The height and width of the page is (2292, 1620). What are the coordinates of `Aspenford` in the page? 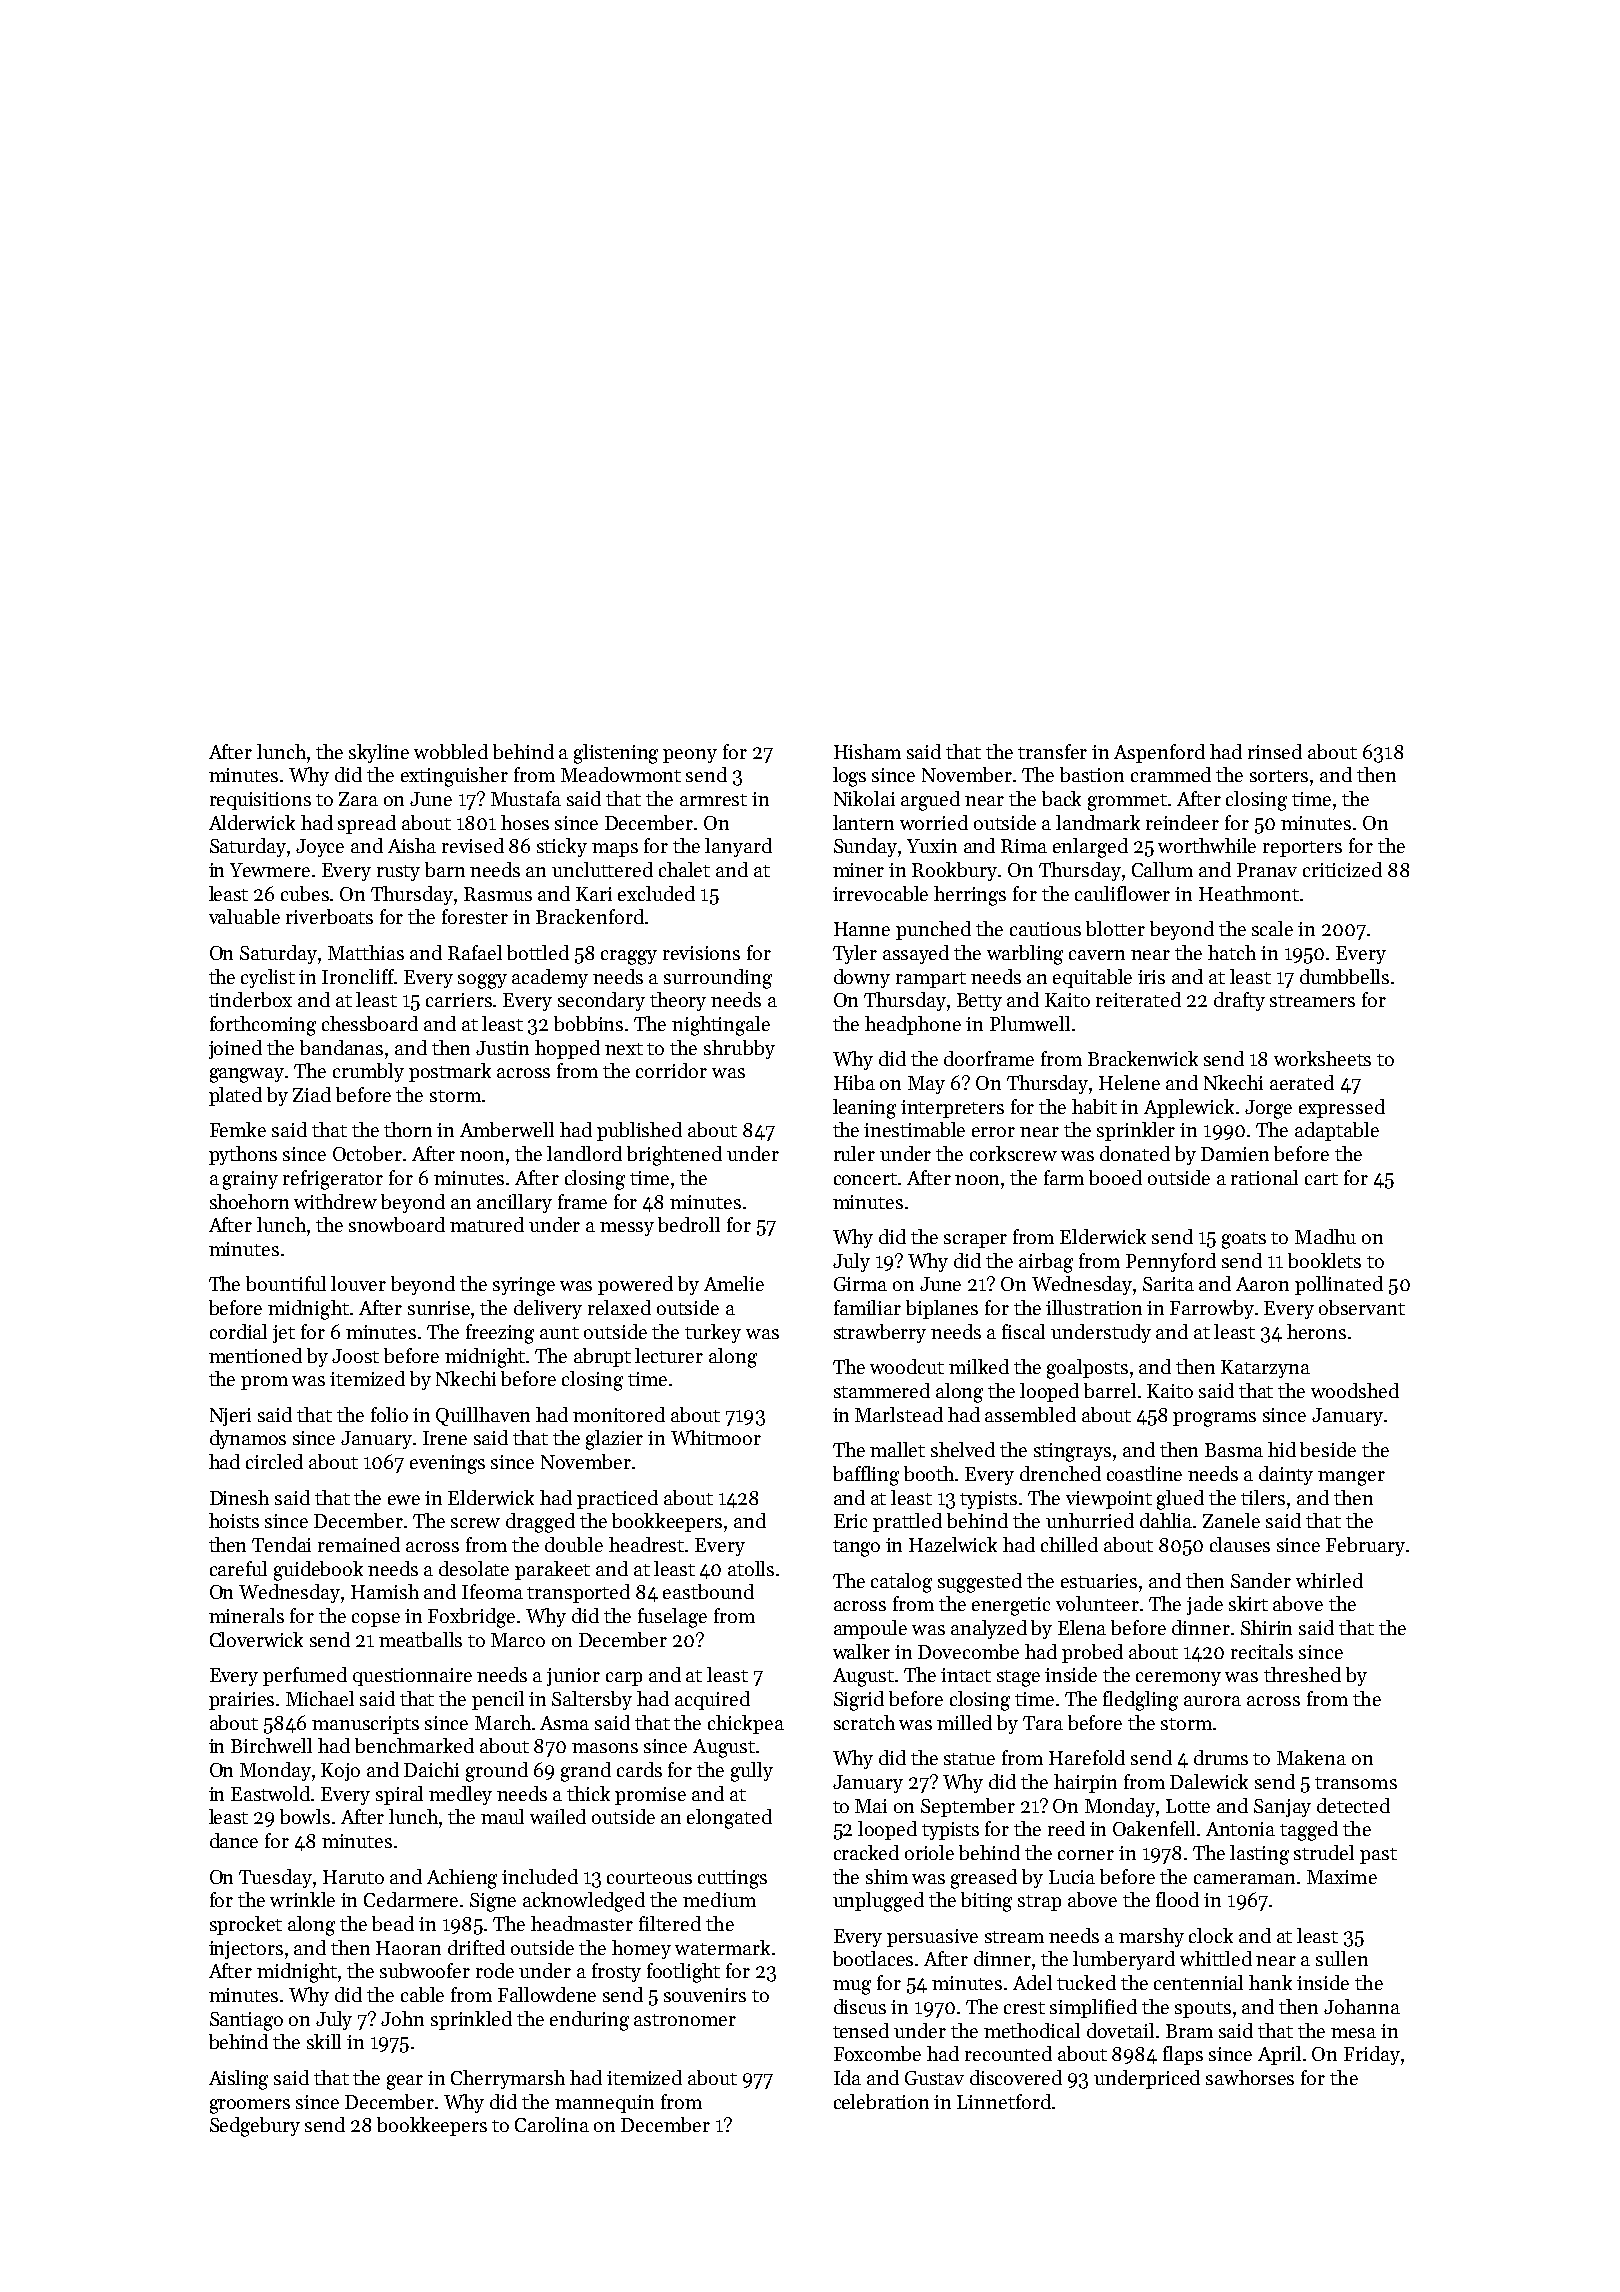 It's located at (1159, 753).
